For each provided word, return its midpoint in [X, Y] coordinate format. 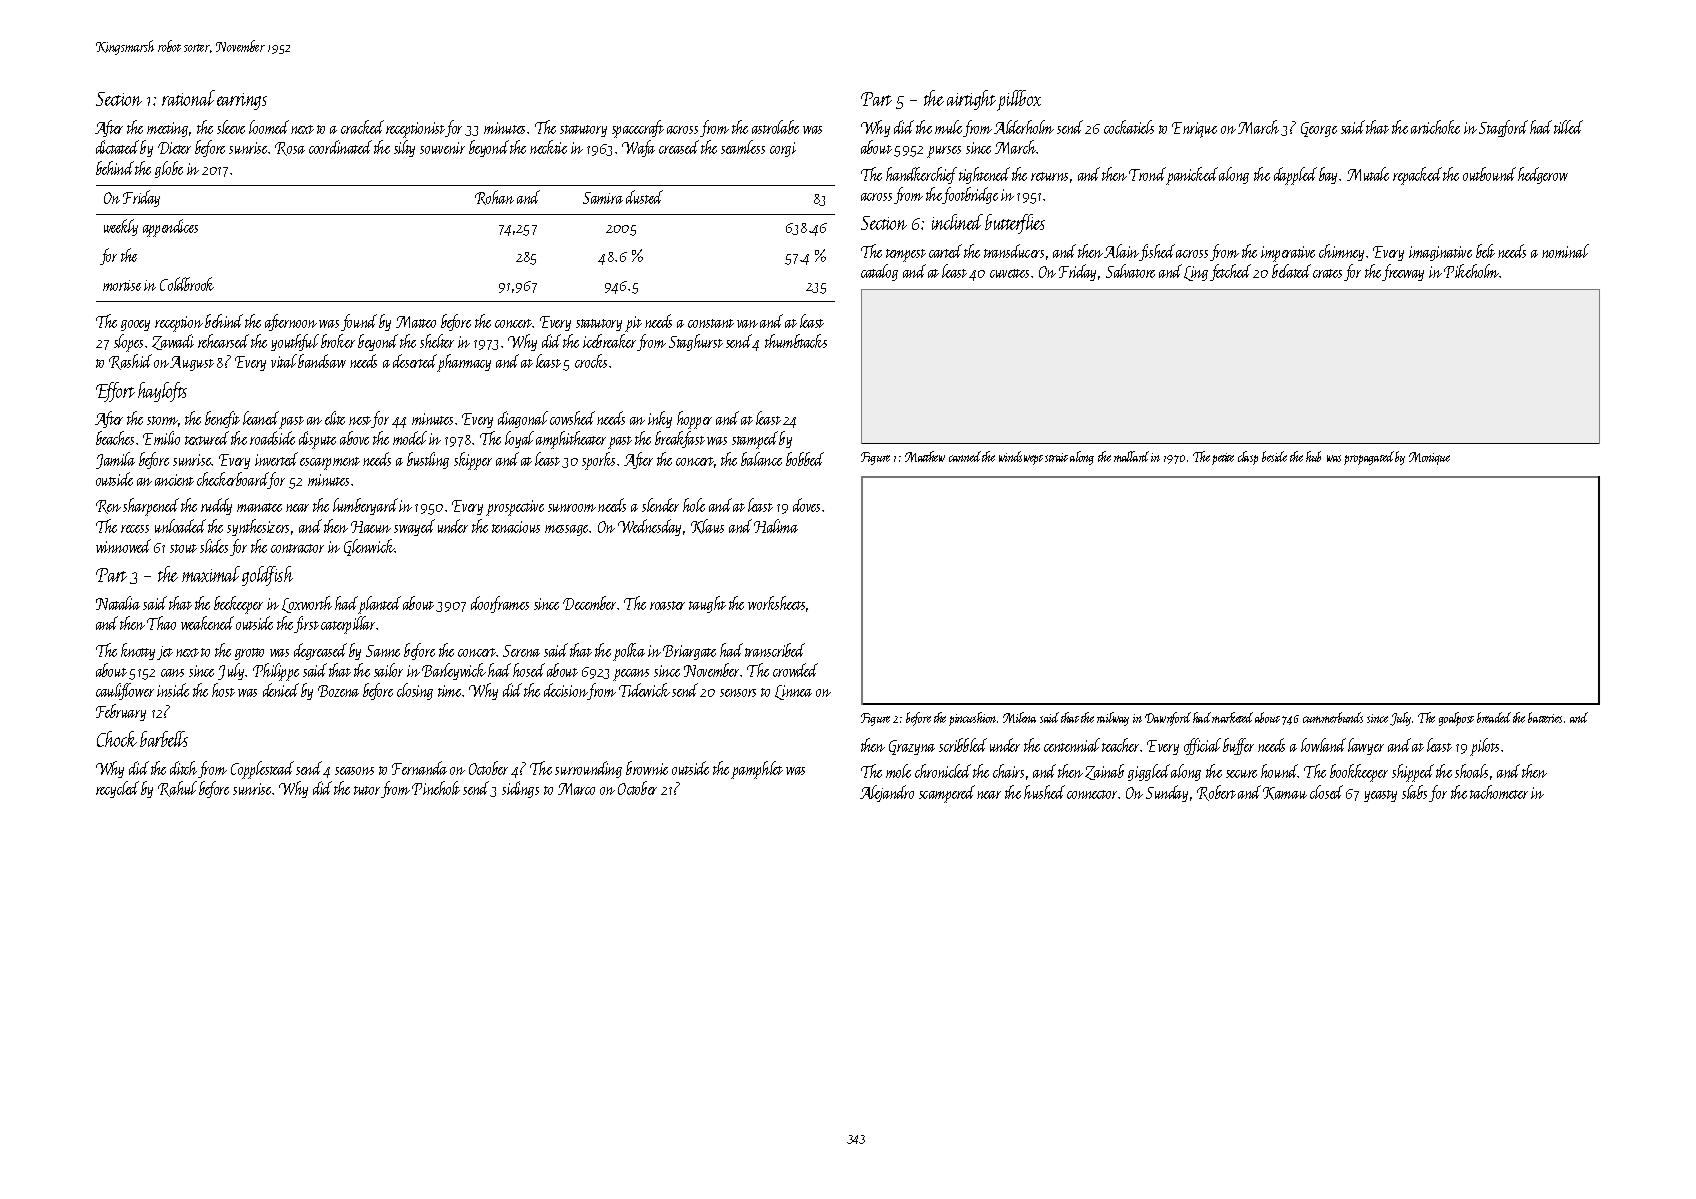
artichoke [1435, 127]
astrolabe [775, 127]
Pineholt [436, 788]
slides [214, 546]
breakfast [680, 439]
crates [1327, 273]
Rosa [290, 149]
